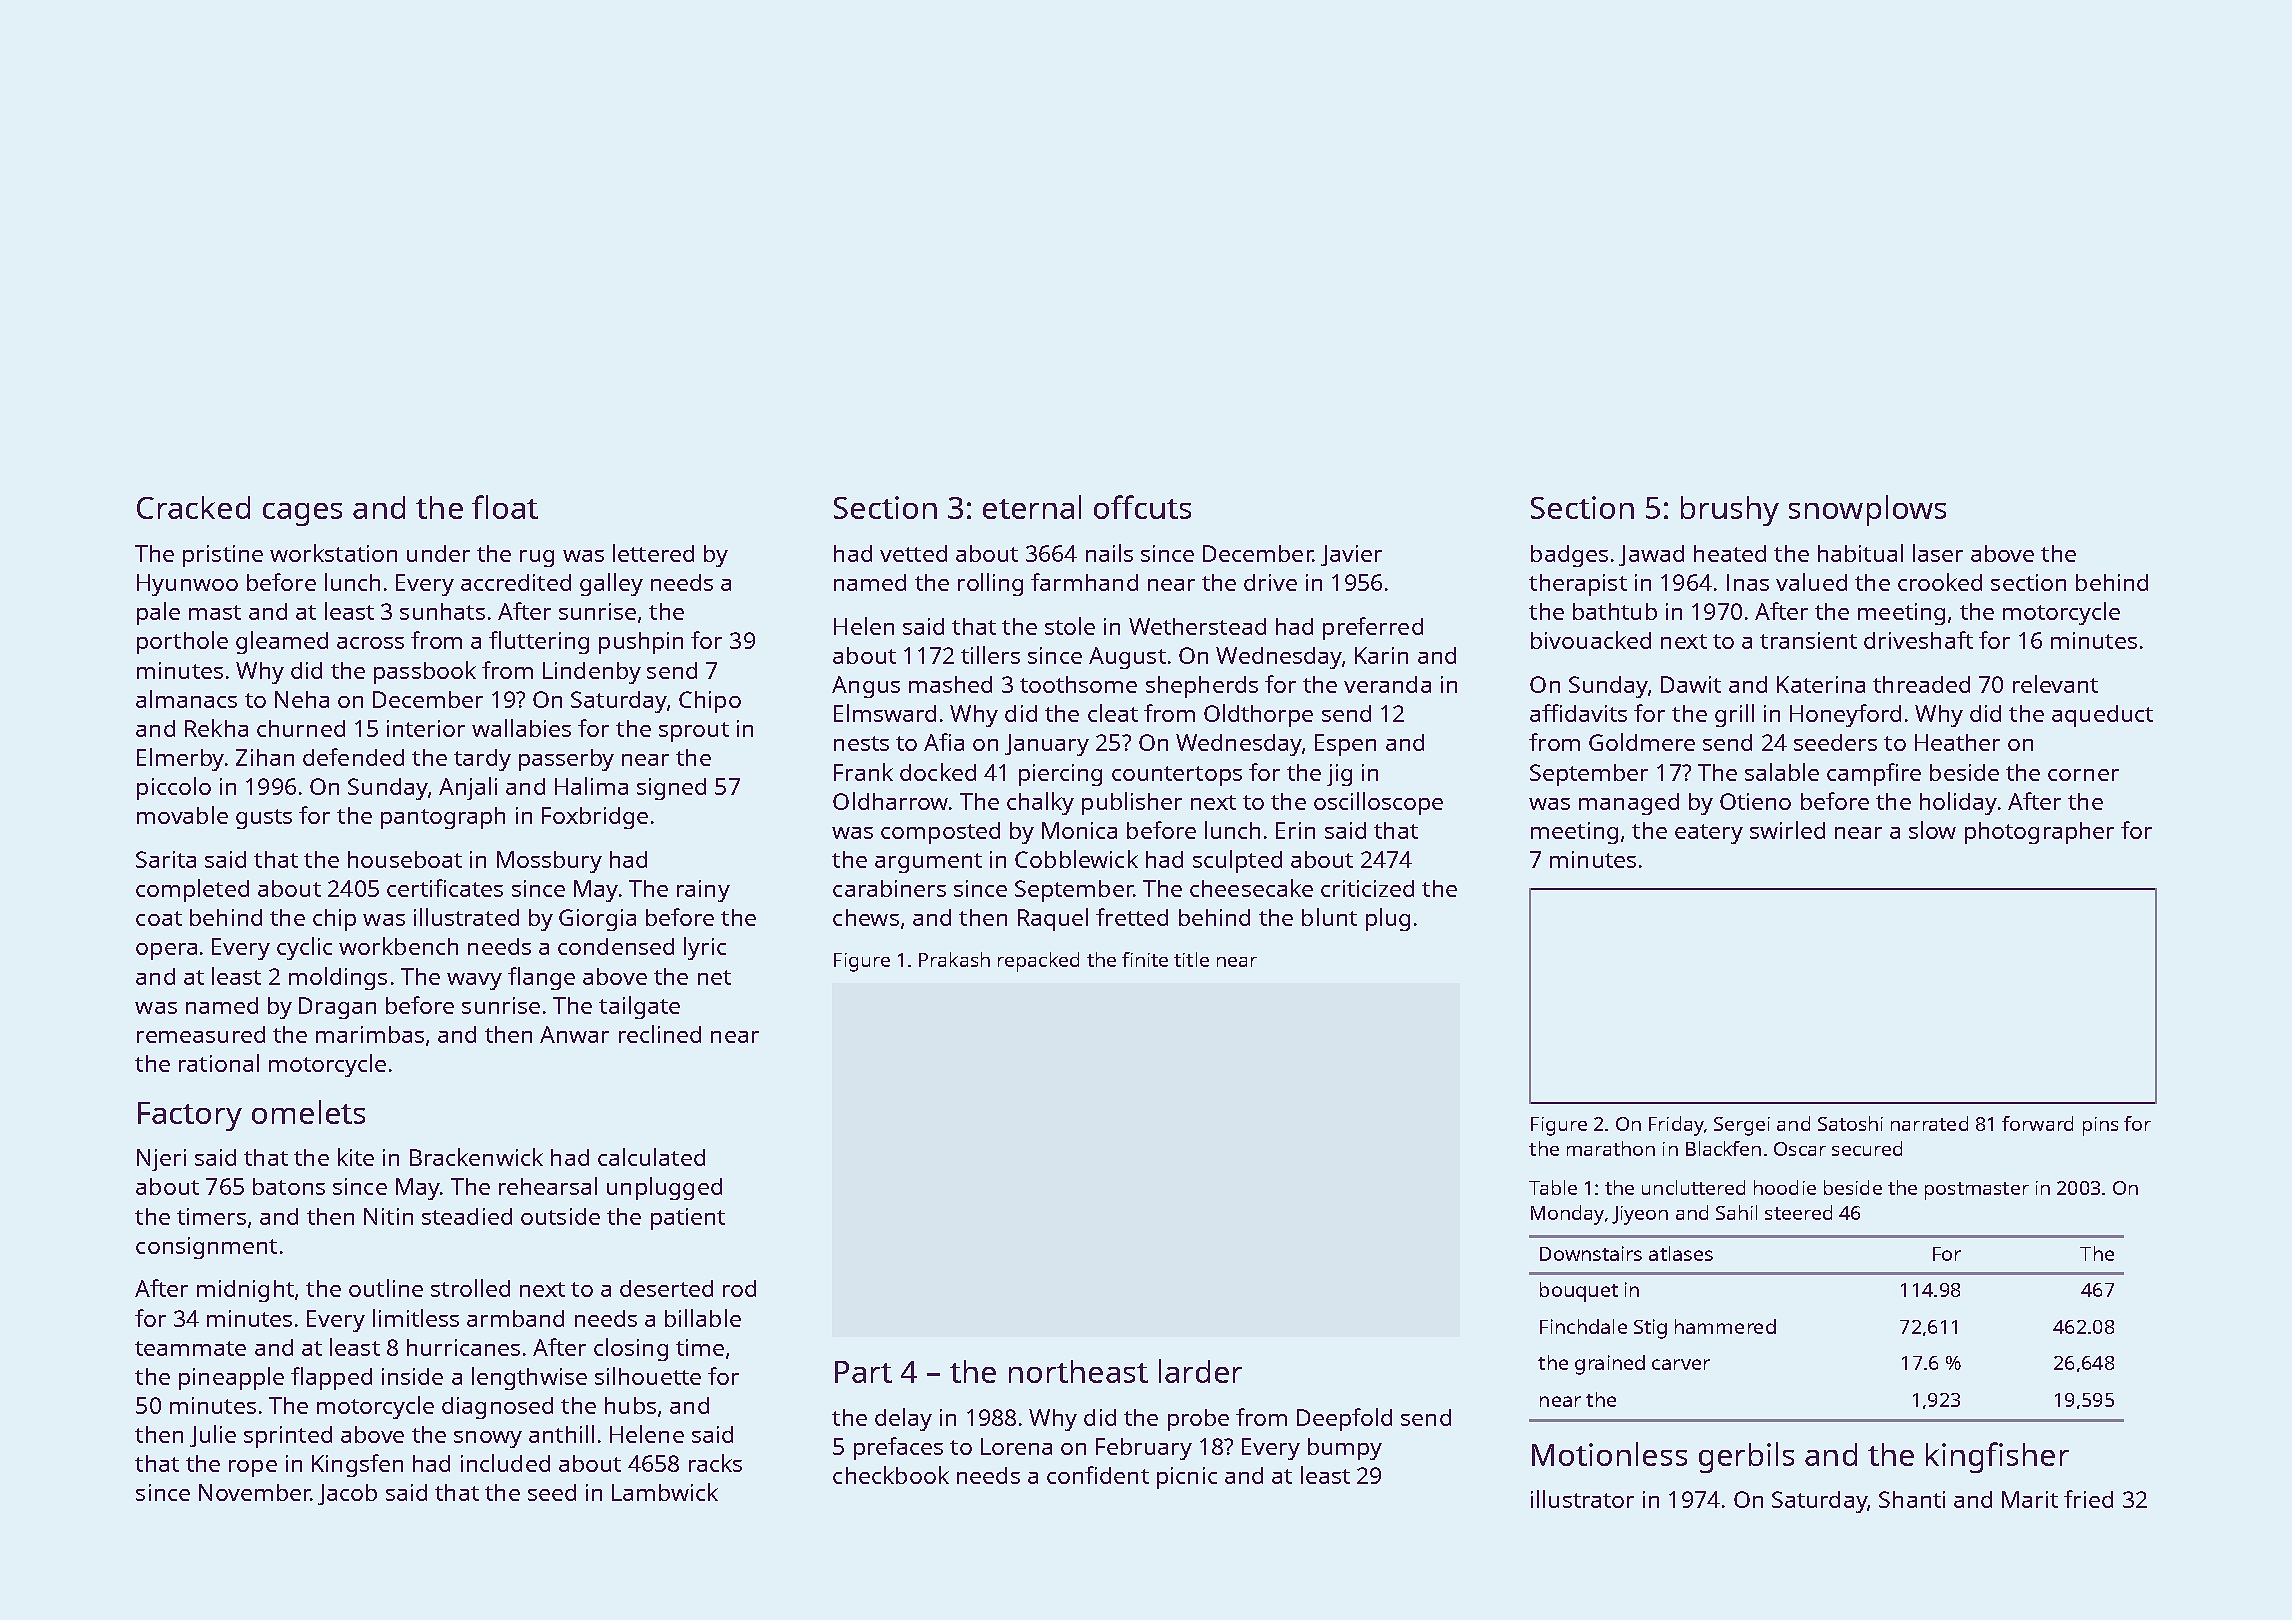 Image resolution: width=2292 pixels, height=1620 pixels. I want to click on Cracked, so click(193, 507).
